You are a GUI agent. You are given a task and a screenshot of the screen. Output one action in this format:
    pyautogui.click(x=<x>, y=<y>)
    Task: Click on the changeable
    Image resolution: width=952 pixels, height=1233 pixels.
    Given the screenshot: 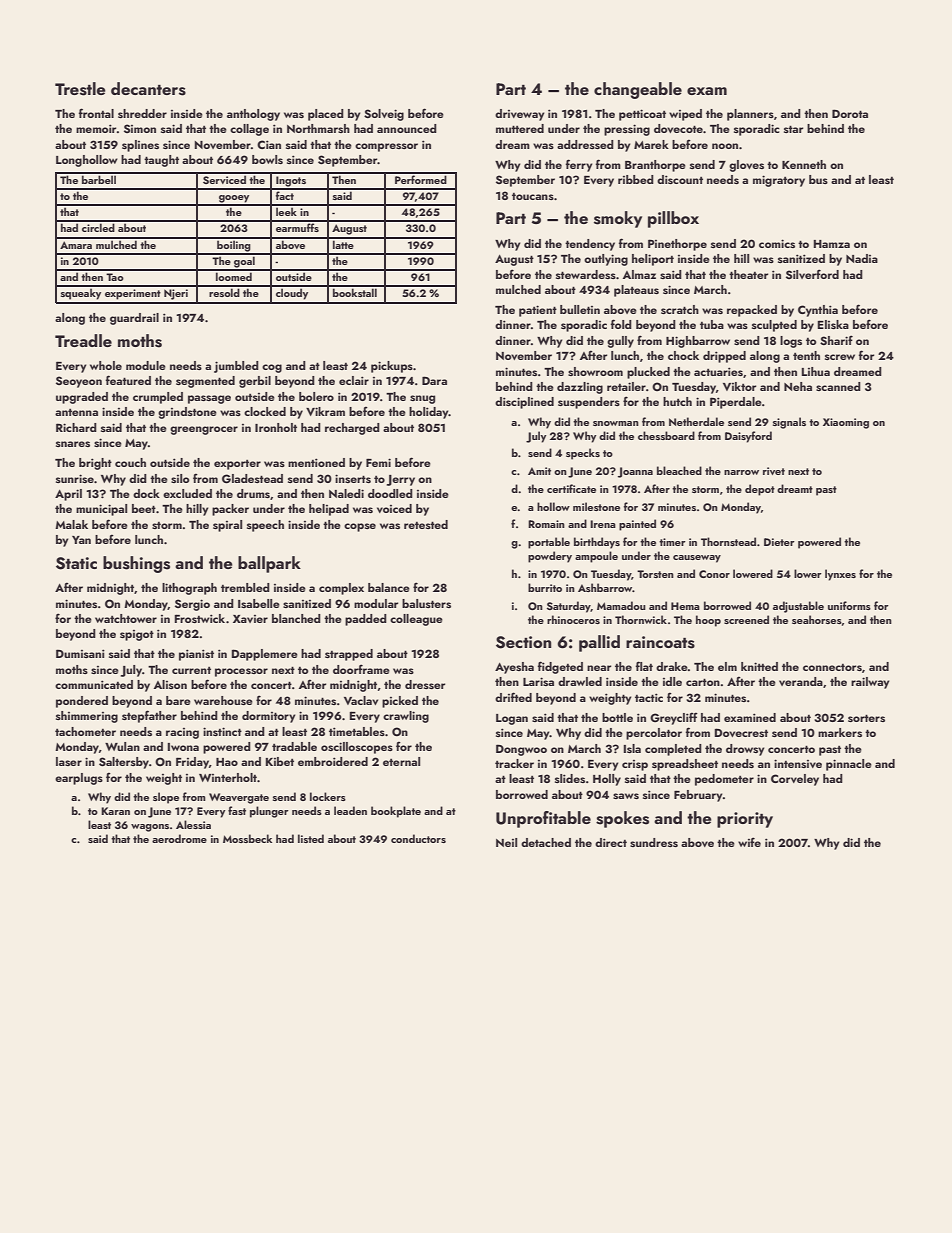 What is the action you would take?
    pyautogui.click(x=638, y=90)
